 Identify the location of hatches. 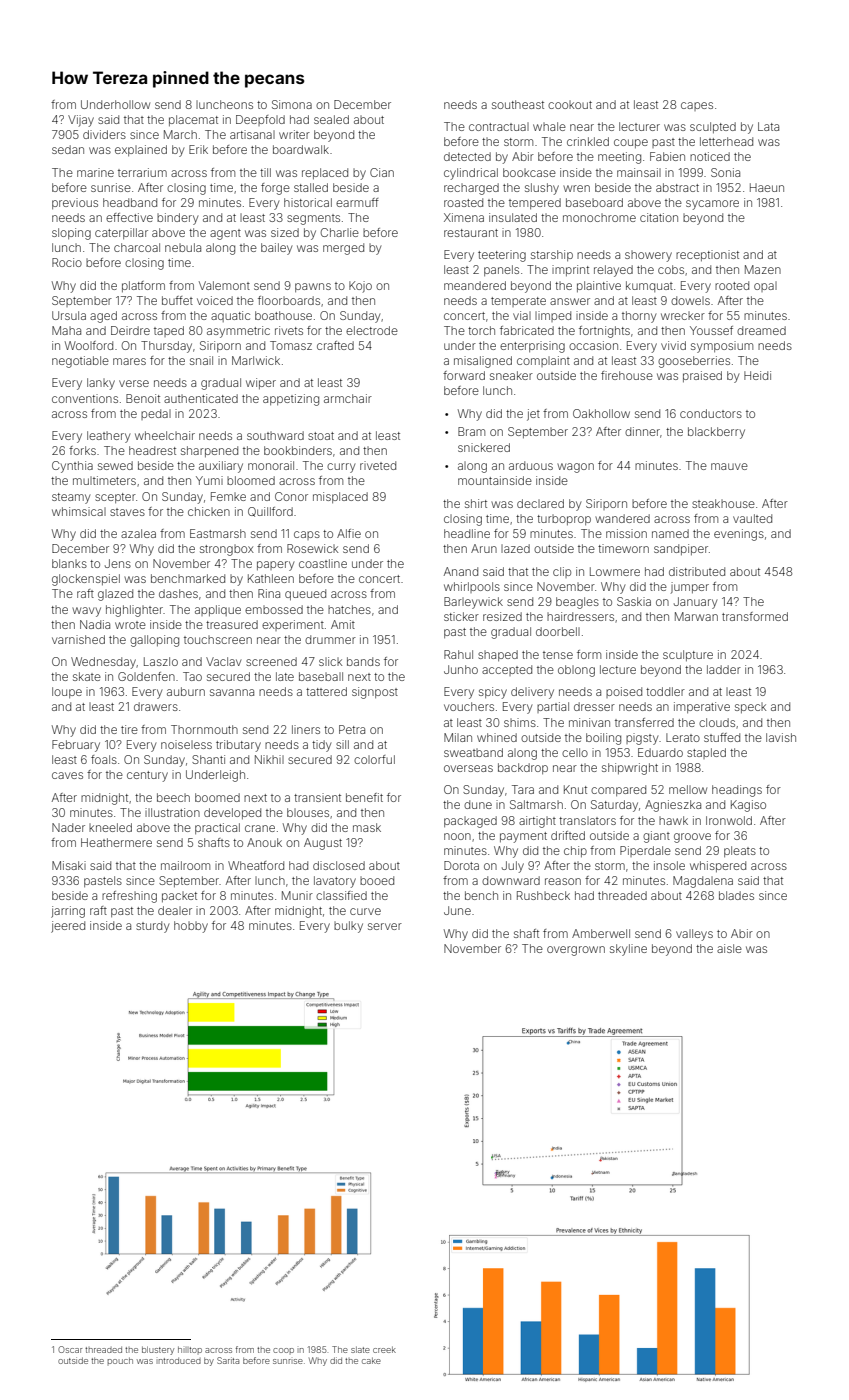
(349, 609).
